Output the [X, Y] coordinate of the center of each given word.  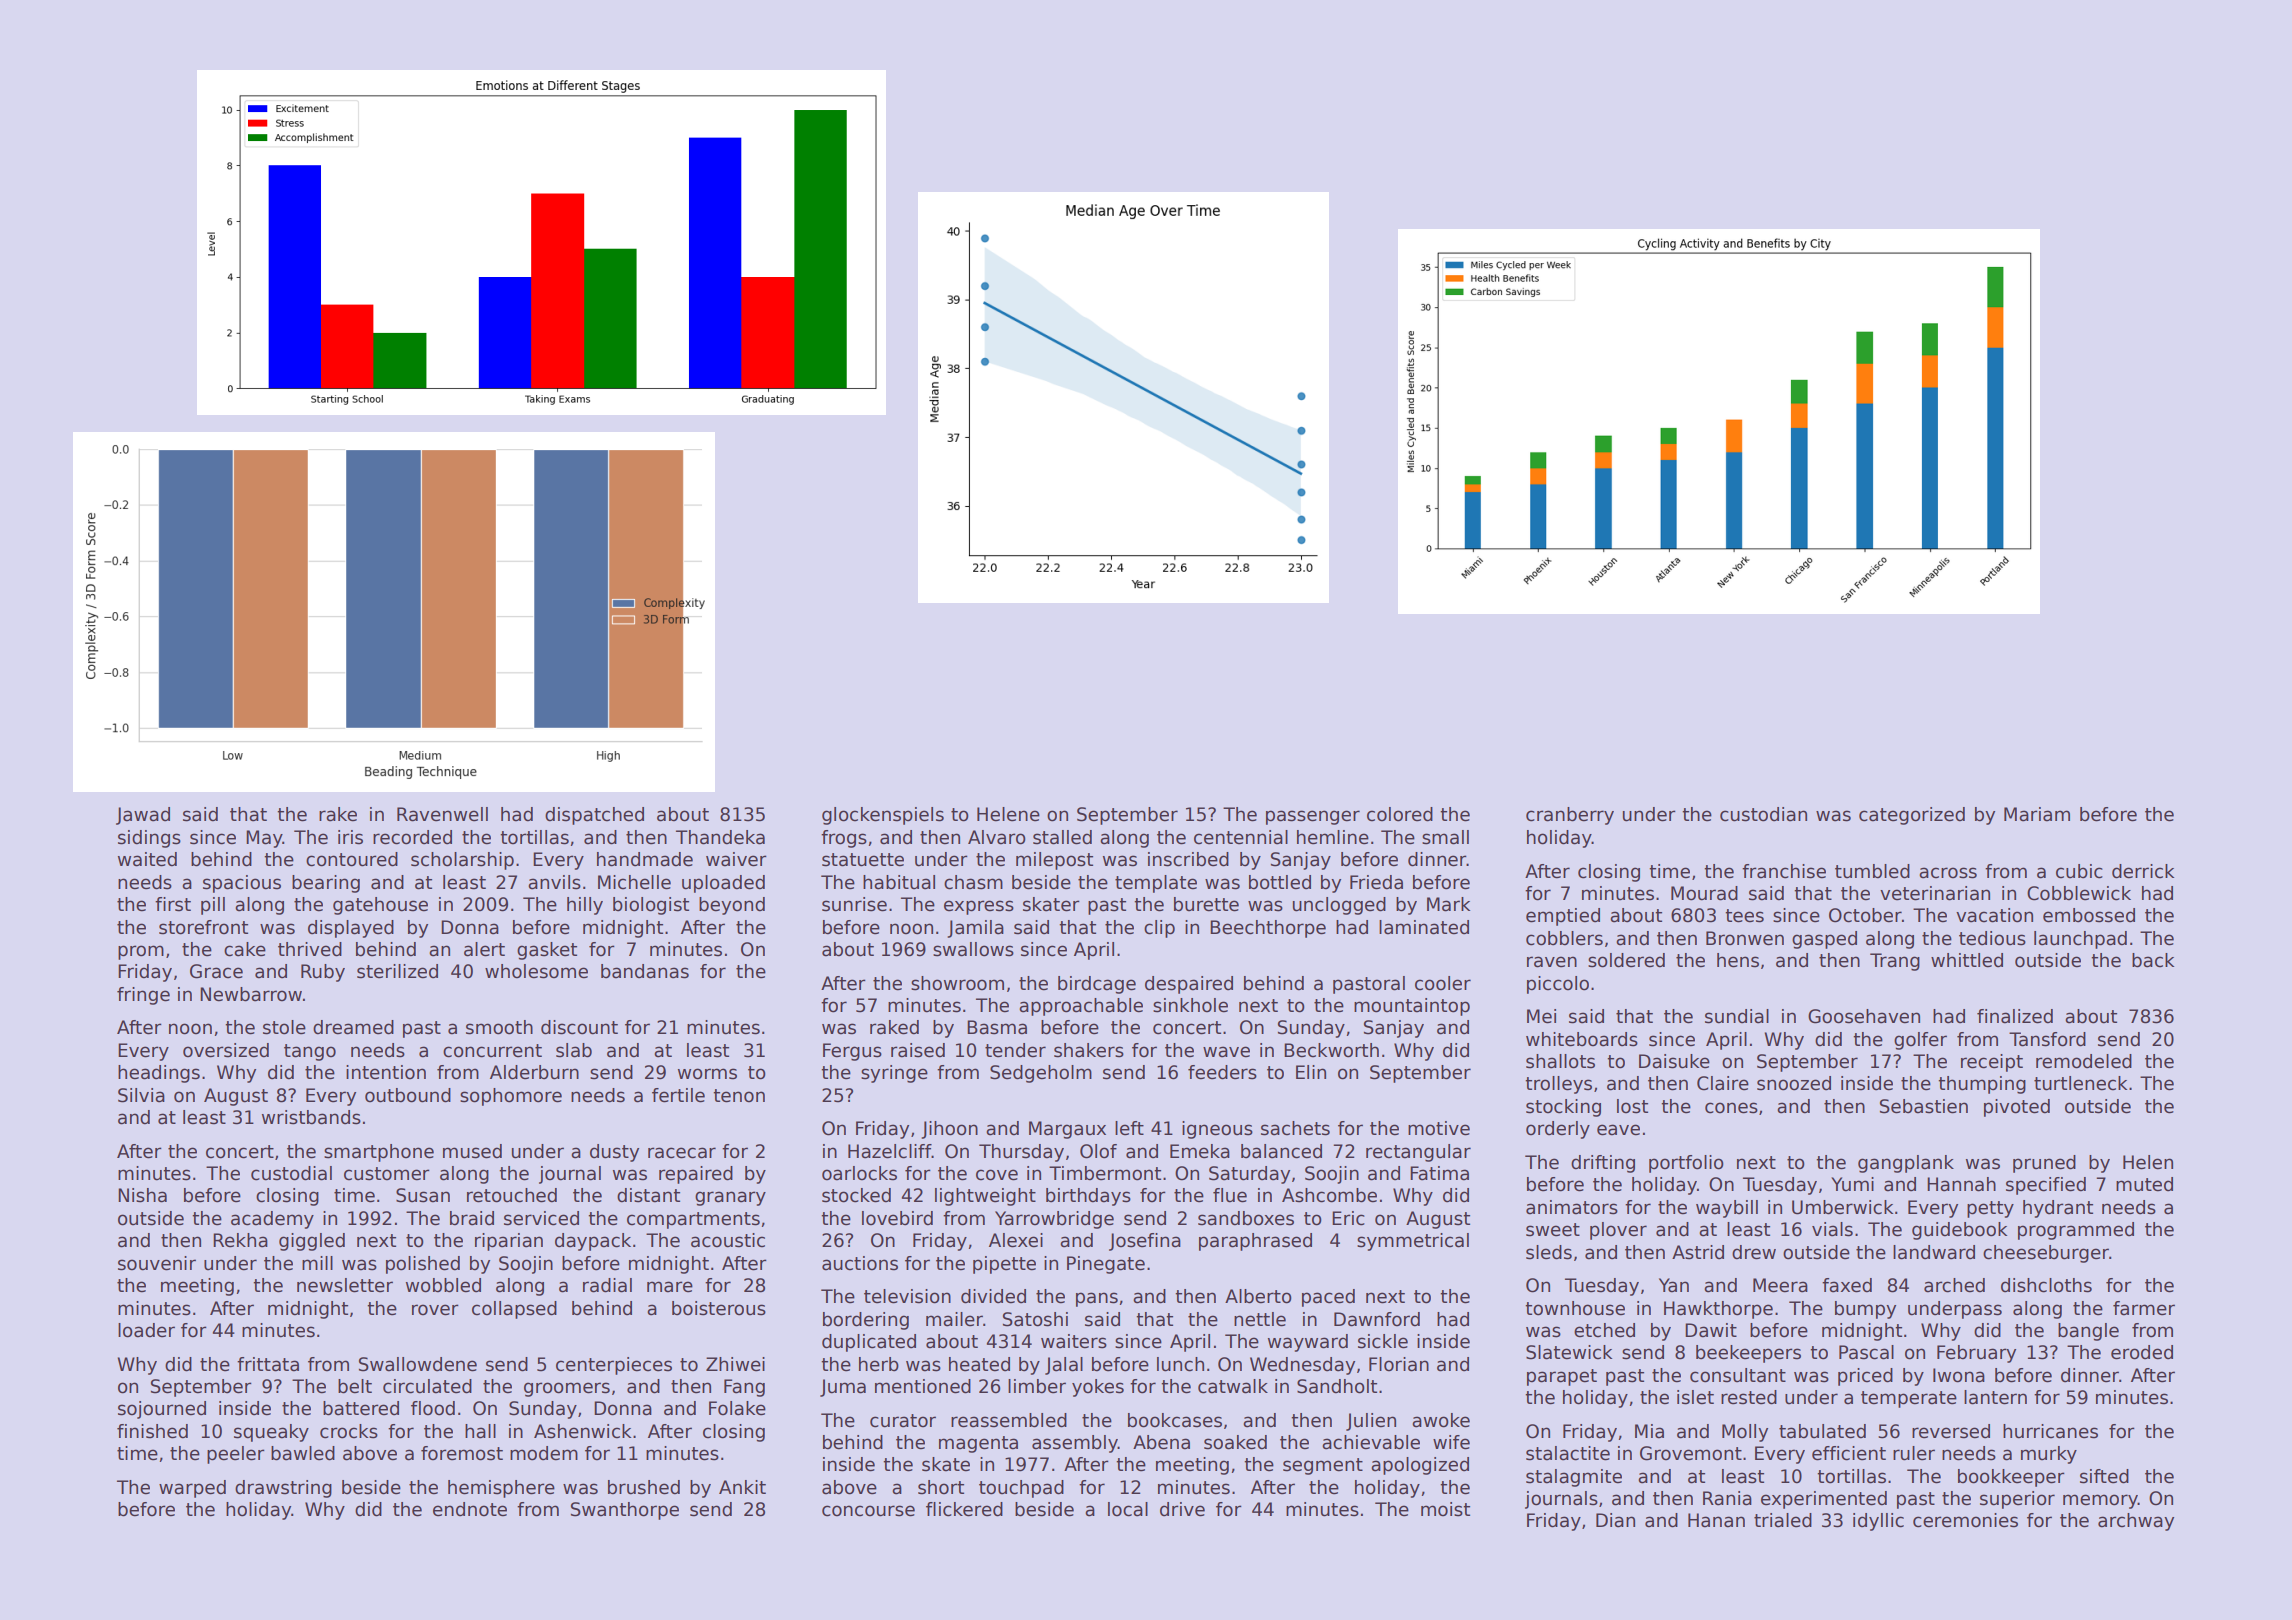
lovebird [897, 1218]
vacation [1994, 915]
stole [284, 1027]
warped [192, 1489]
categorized [1912, 816]
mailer [954, 1319]
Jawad [143, 816]
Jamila [975, 929]
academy [272, 1220]
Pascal [1866, 1352]
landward [1934, 1252]
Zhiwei [735, 1364]
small [1445, 837]
